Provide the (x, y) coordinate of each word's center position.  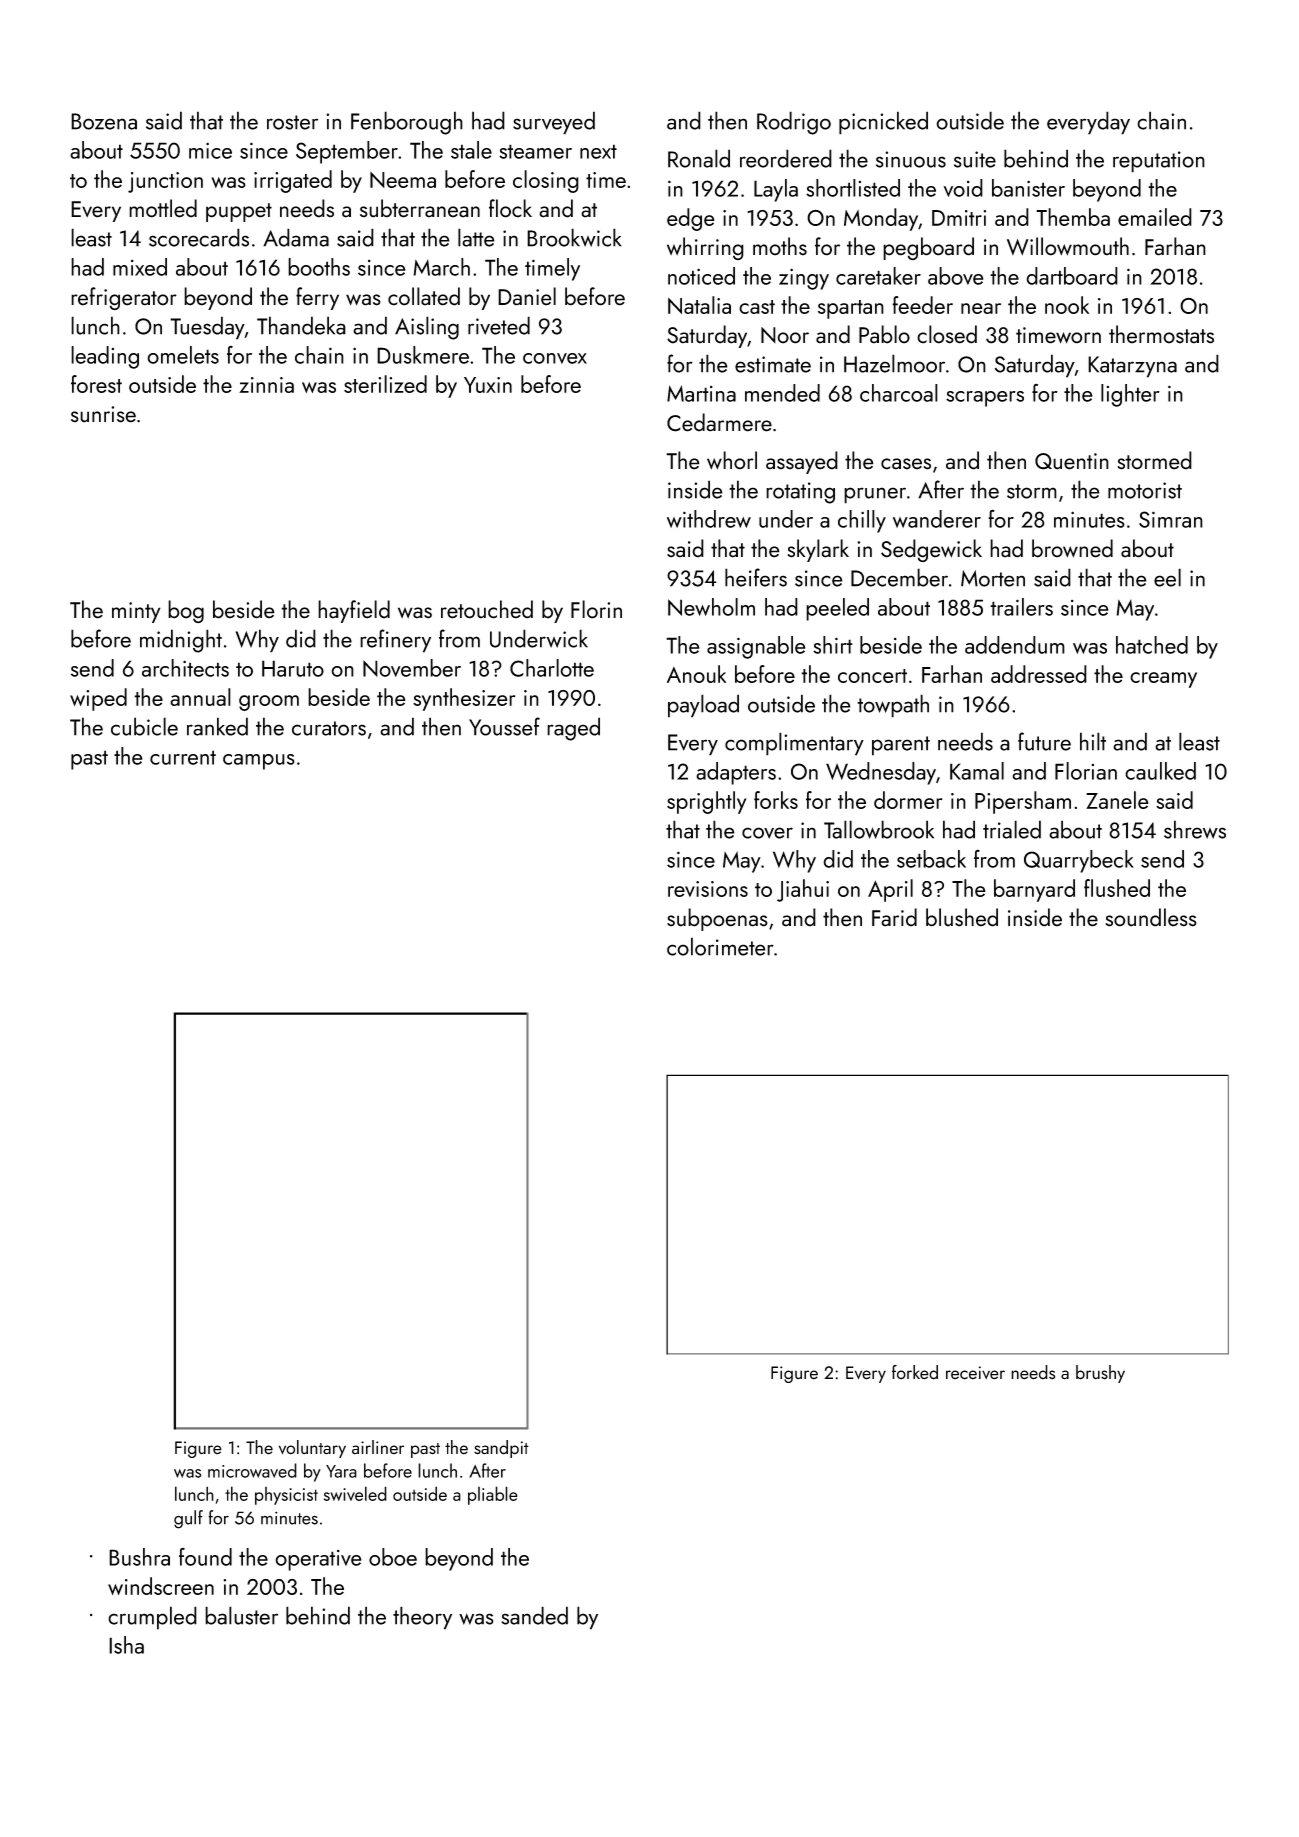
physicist (286, 1496)
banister (1028, 188)
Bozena (104, 121)
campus (259, 762)
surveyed (554, 123)
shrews (1195, 829)
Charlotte (552, 668)
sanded (534, 1615)
